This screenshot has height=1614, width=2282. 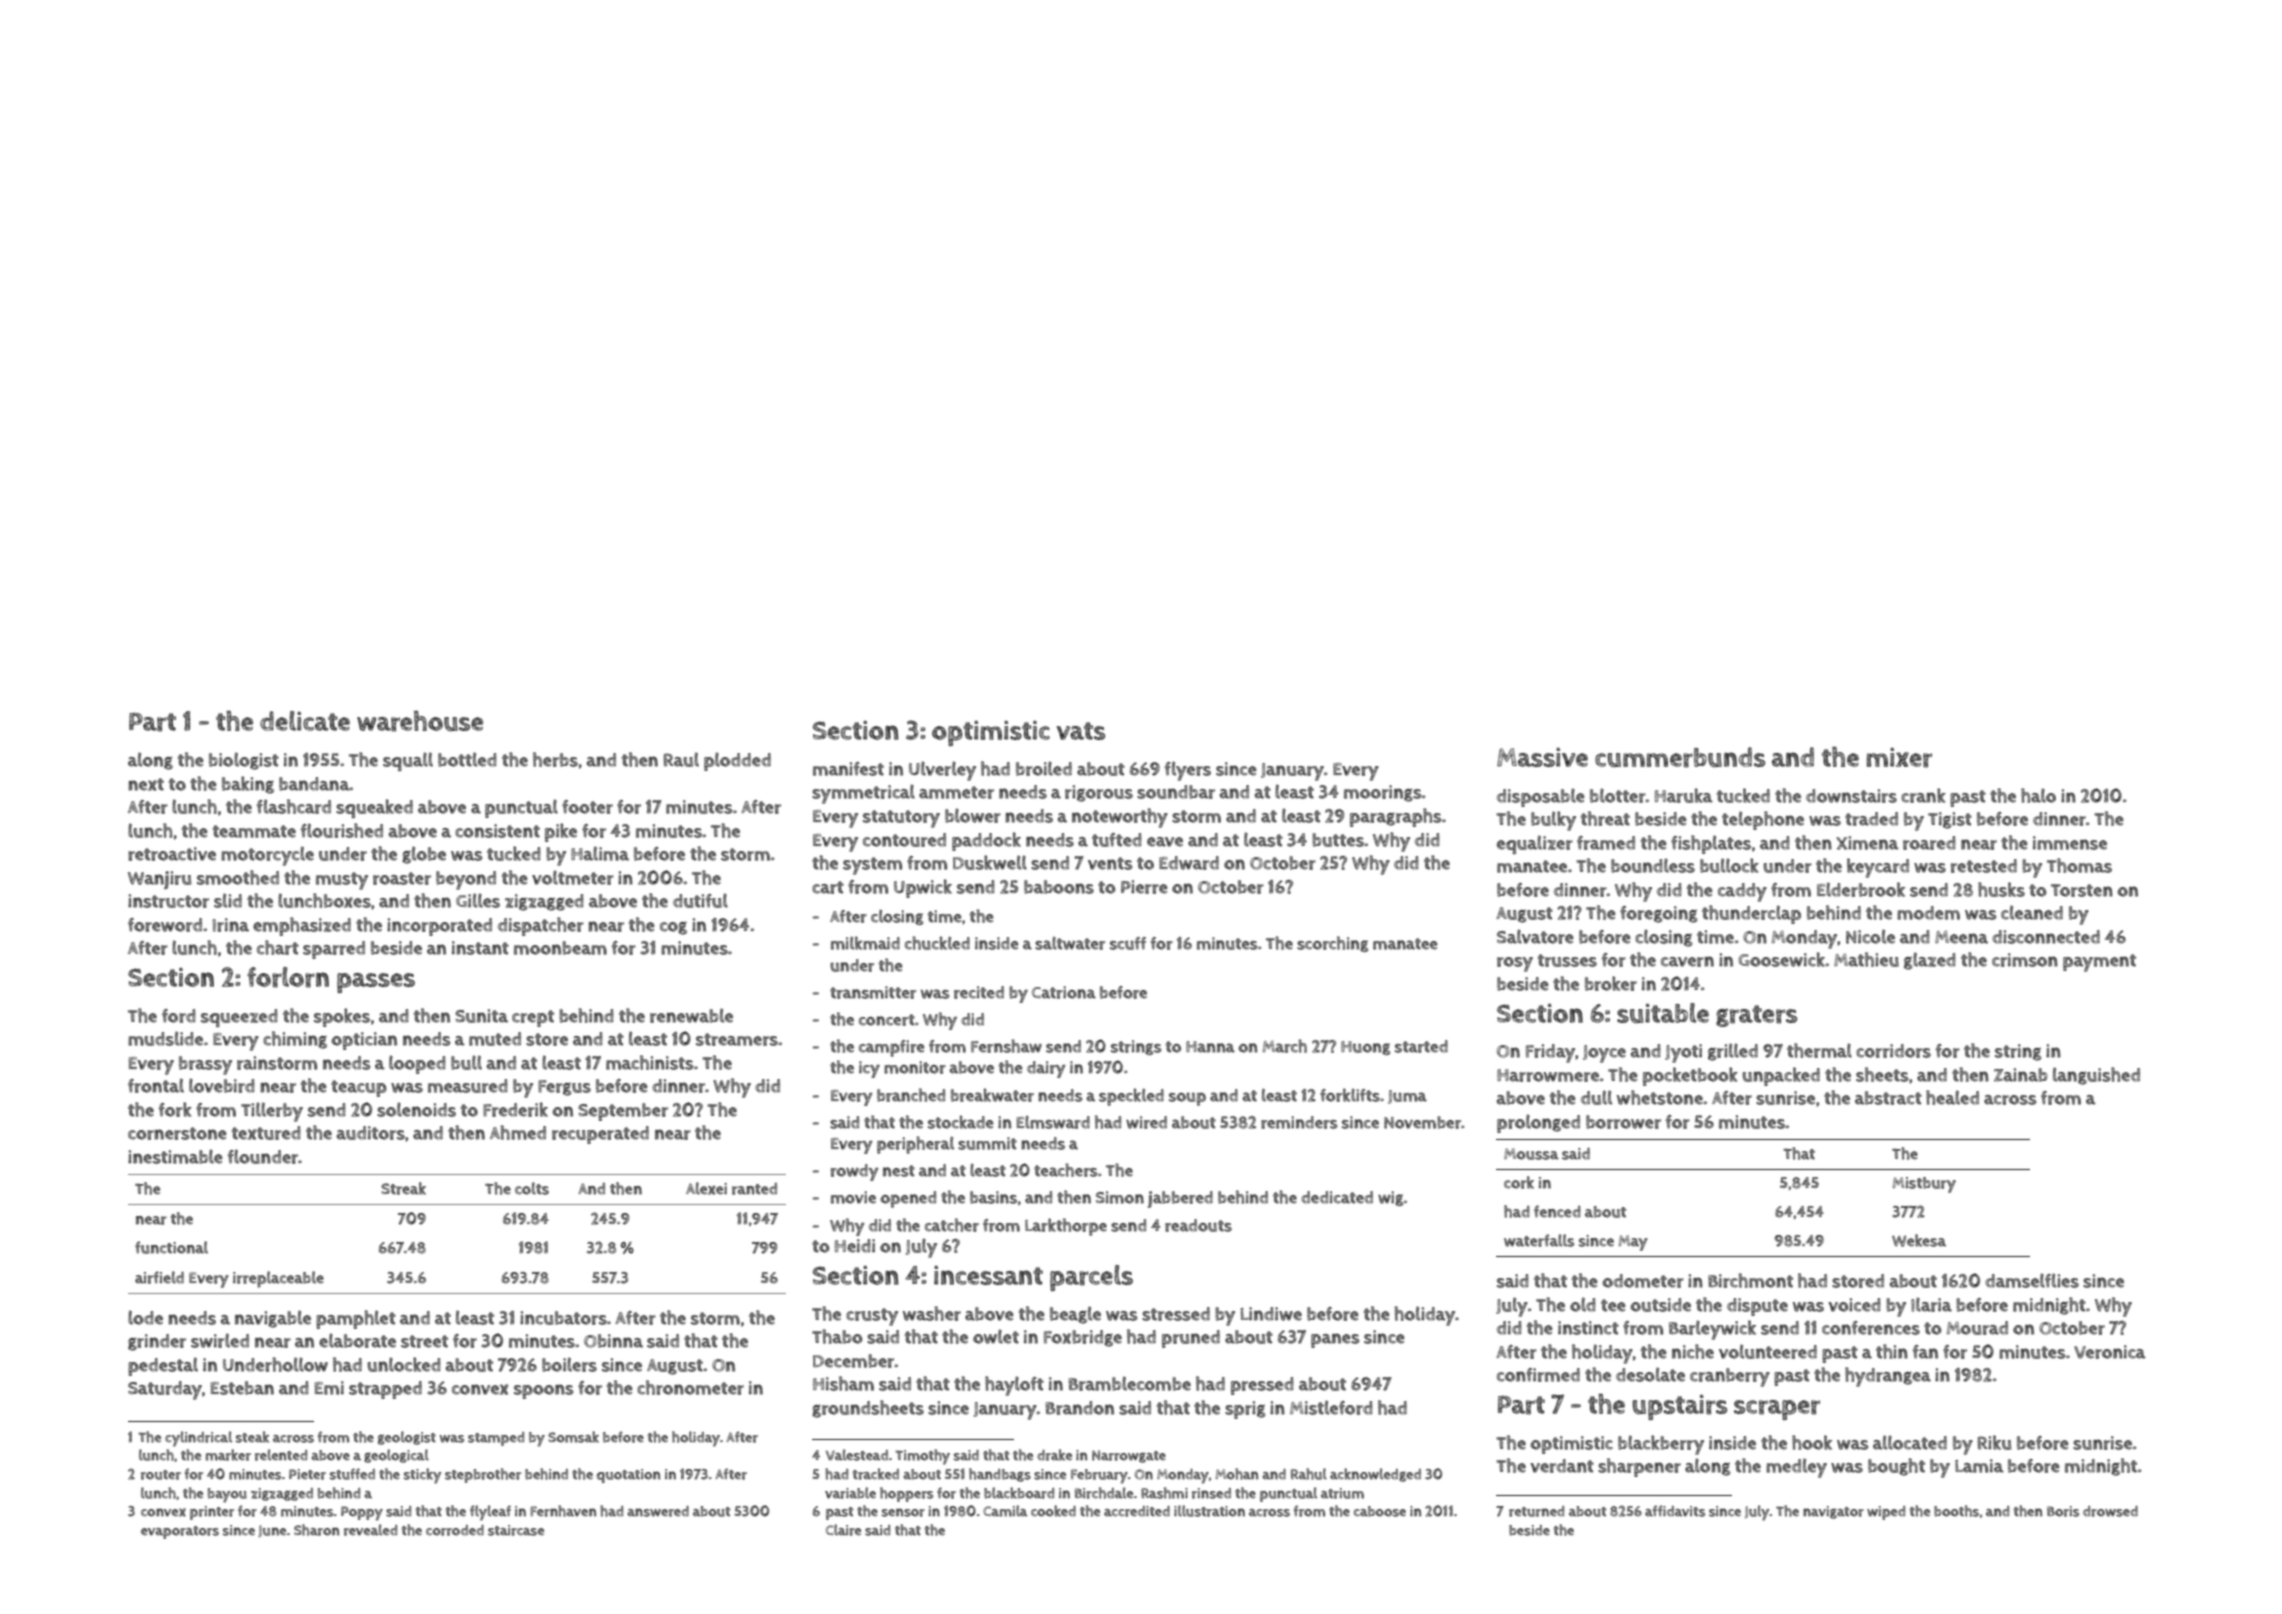 What do you see at coordinates (1777, 1410) in the screenshot?
I see `scraper` at bounding box center [1777, 1410].
